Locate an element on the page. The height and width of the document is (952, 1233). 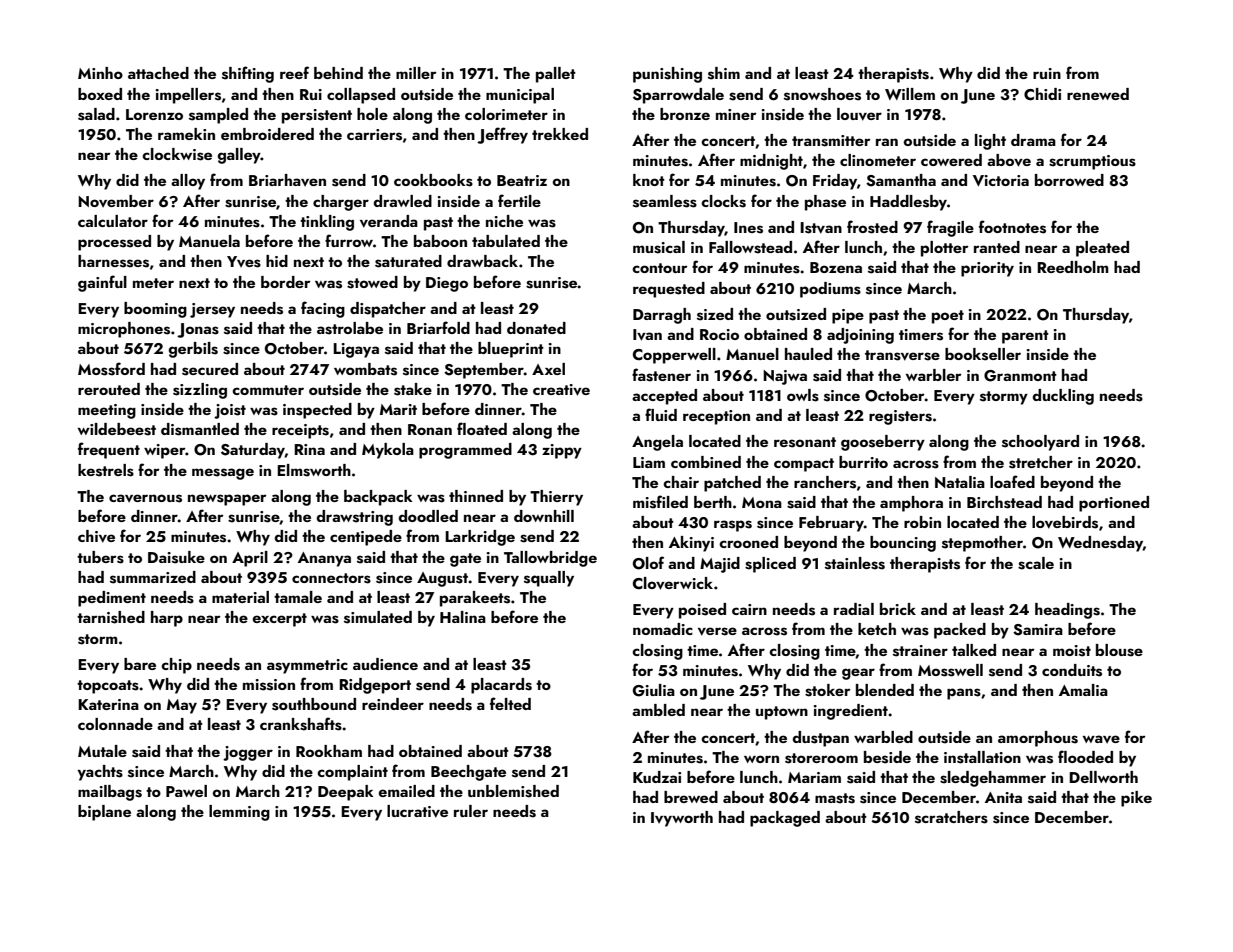
packaged is located at coordinates (785, 819).
